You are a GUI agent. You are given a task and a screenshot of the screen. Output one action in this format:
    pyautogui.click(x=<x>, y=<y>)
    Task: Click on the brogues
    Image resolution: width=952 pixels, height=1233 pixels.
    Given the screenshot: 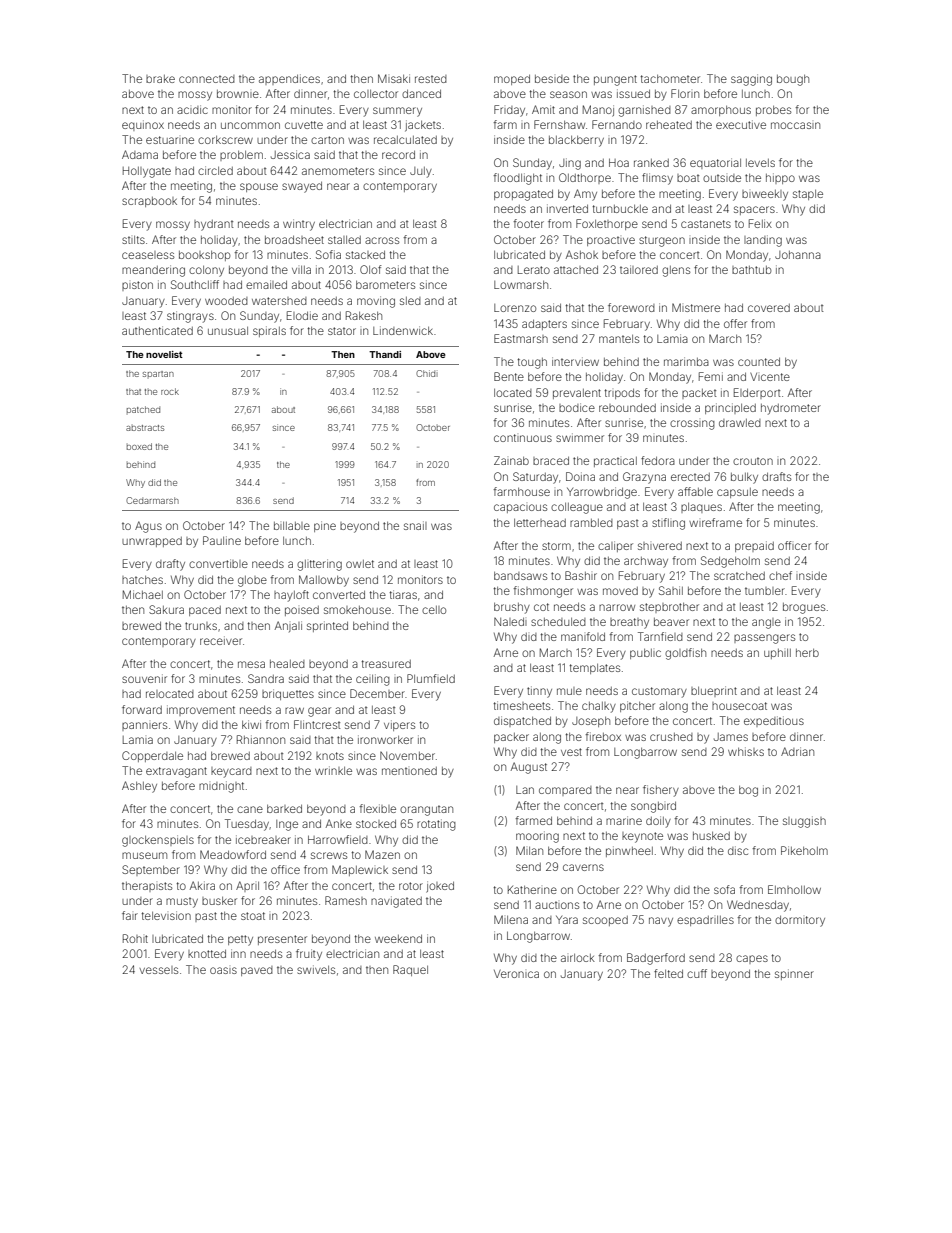 What is the action you would take?
    pyautogui.click(x=804, y=608)
